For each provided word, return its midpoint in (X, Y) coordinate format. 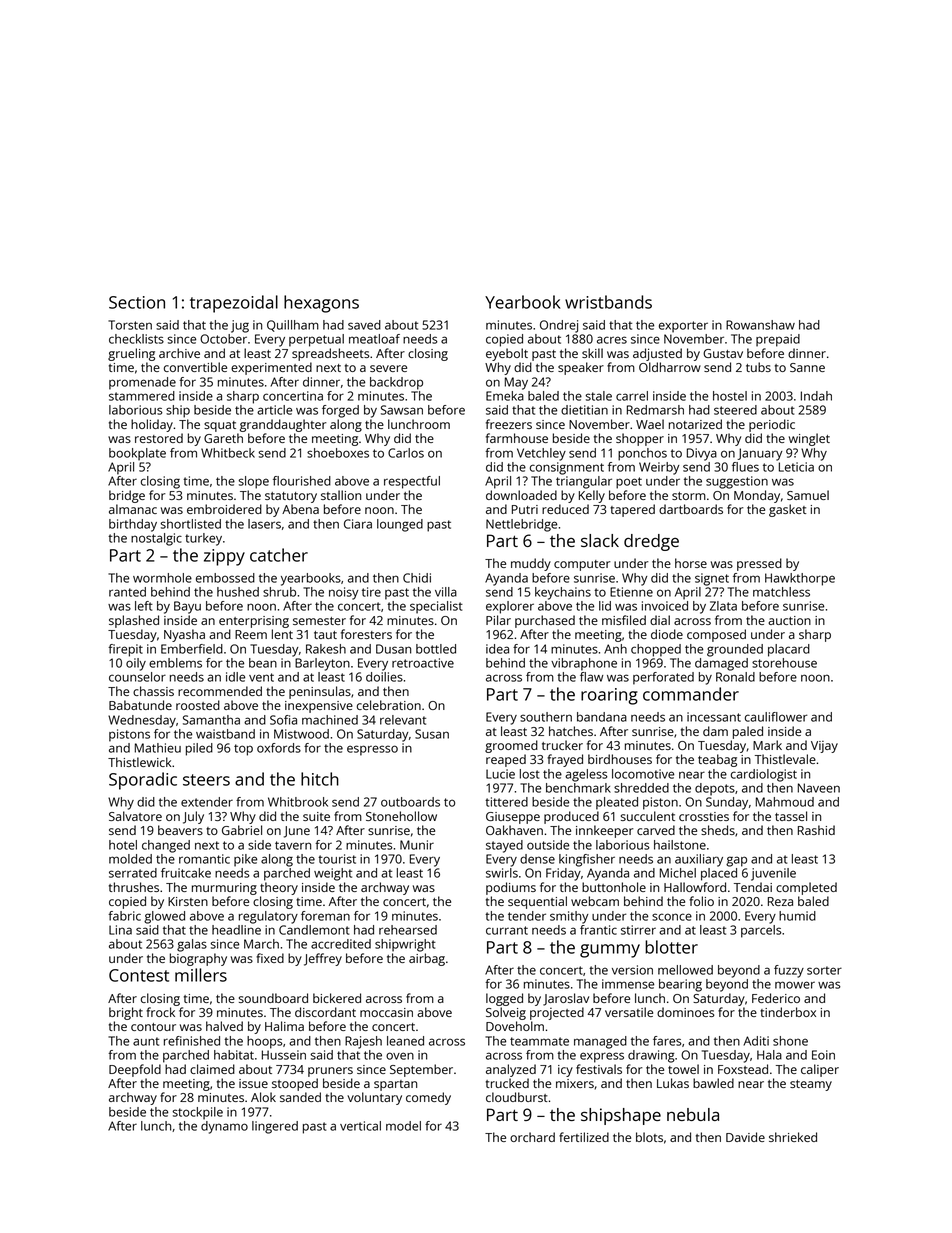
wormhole (162, 578)
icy (565, 1071)
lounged (400, 525)
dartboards (691, 509)
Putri (525, 509)
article (274, 410)
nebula (693, 1114)
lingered (275, 1127)
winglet (809, 439)
